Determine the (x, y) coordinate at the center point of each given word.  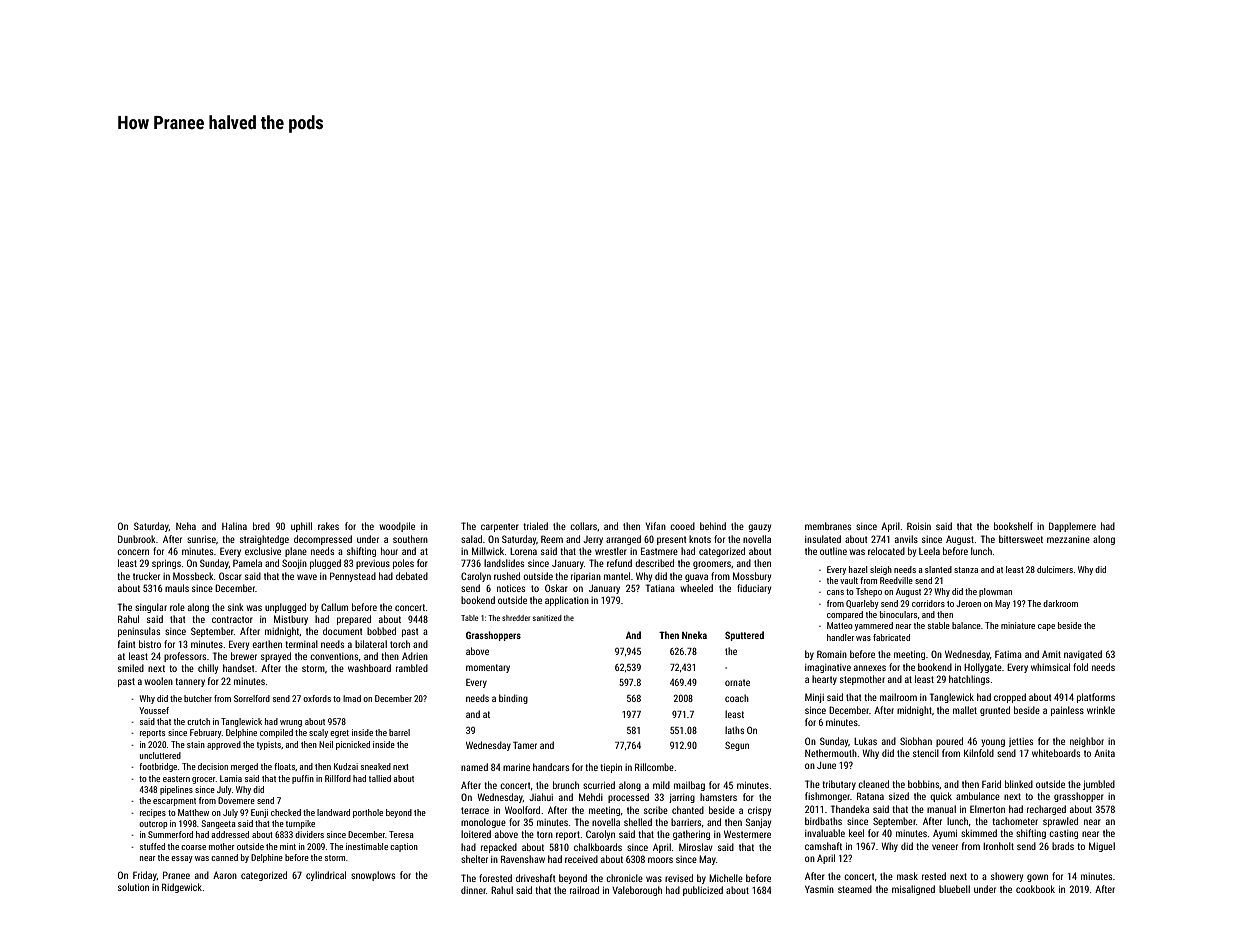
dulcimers (1055, 569)
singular (151, 608)
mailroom (898, 697)
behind (713, 526)
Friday (145, 876)
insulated (823, 539)
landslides (504, 563)
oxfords (317, 698)
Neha (186, 526)
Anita (1104, 753)
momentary (488, 668)
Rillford (338, 778)
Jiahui (541, 797)
